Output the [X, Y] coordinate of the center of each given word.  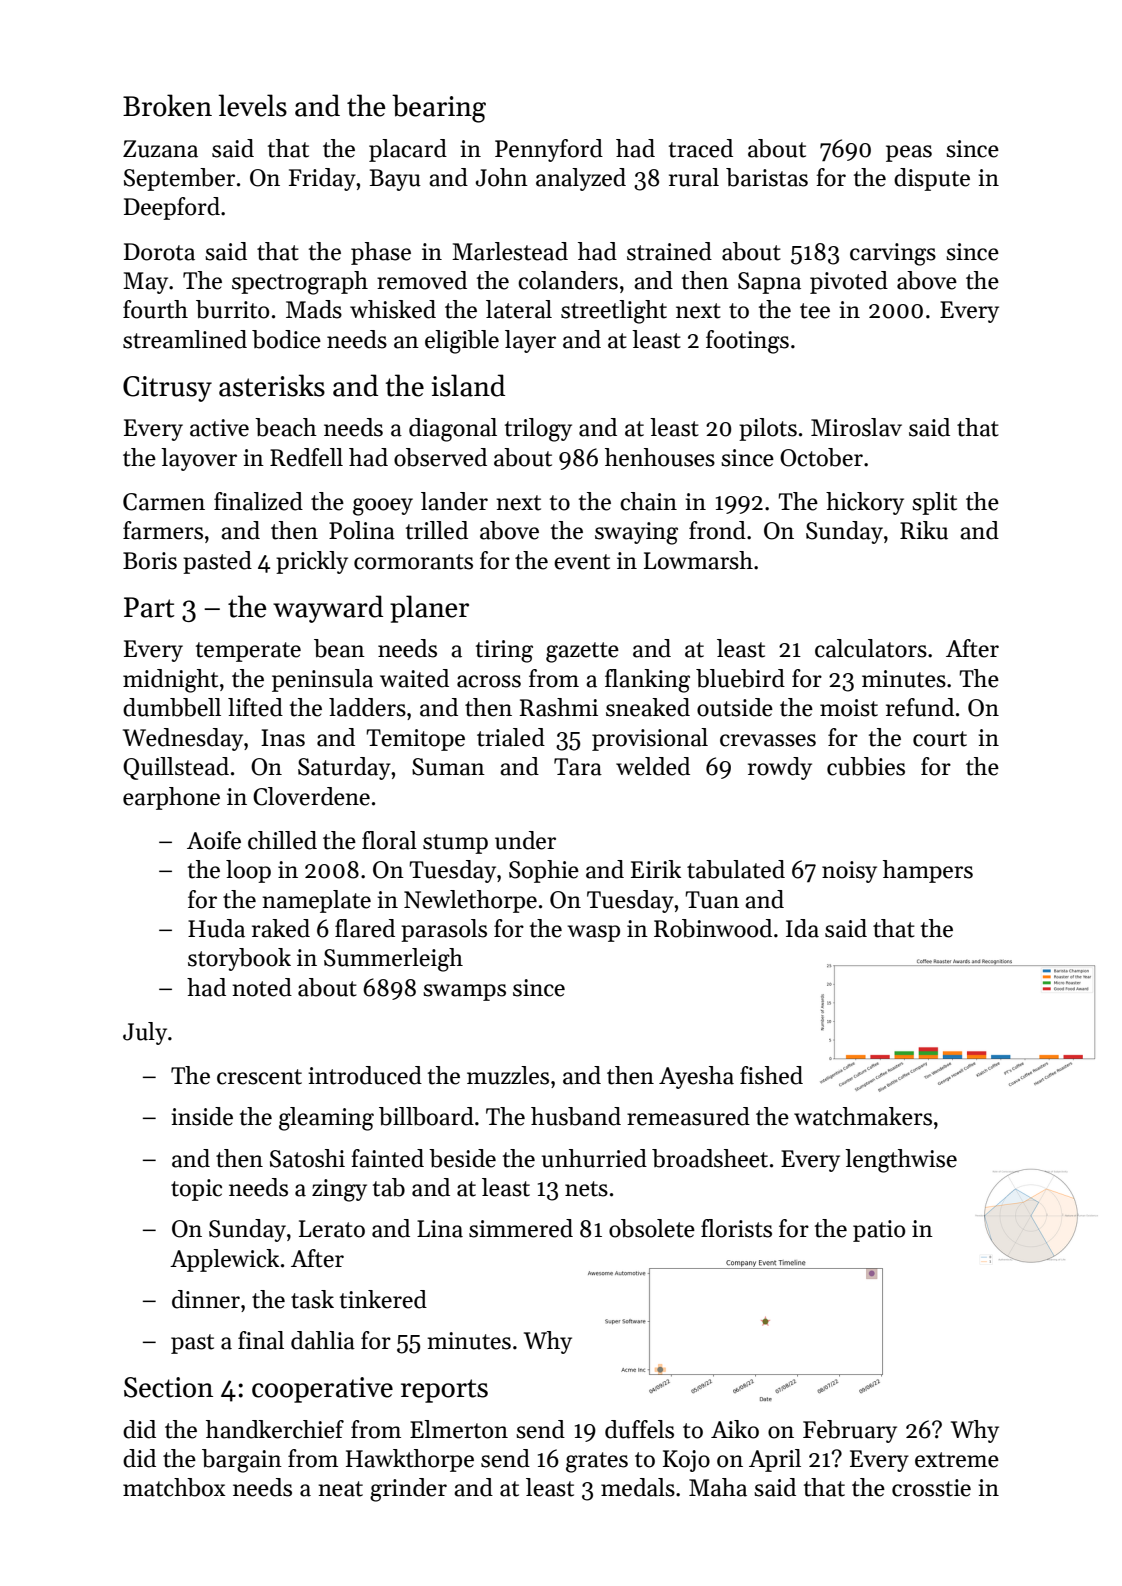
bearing [439, 108]
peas [909, 153]
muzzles [508, 1075]
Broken [167, 105]
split [934, 503]
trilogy [538, 430]
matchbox [174, 1487]
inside [202, 1116]
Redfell [306, 457]
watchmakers [863, 1116]
